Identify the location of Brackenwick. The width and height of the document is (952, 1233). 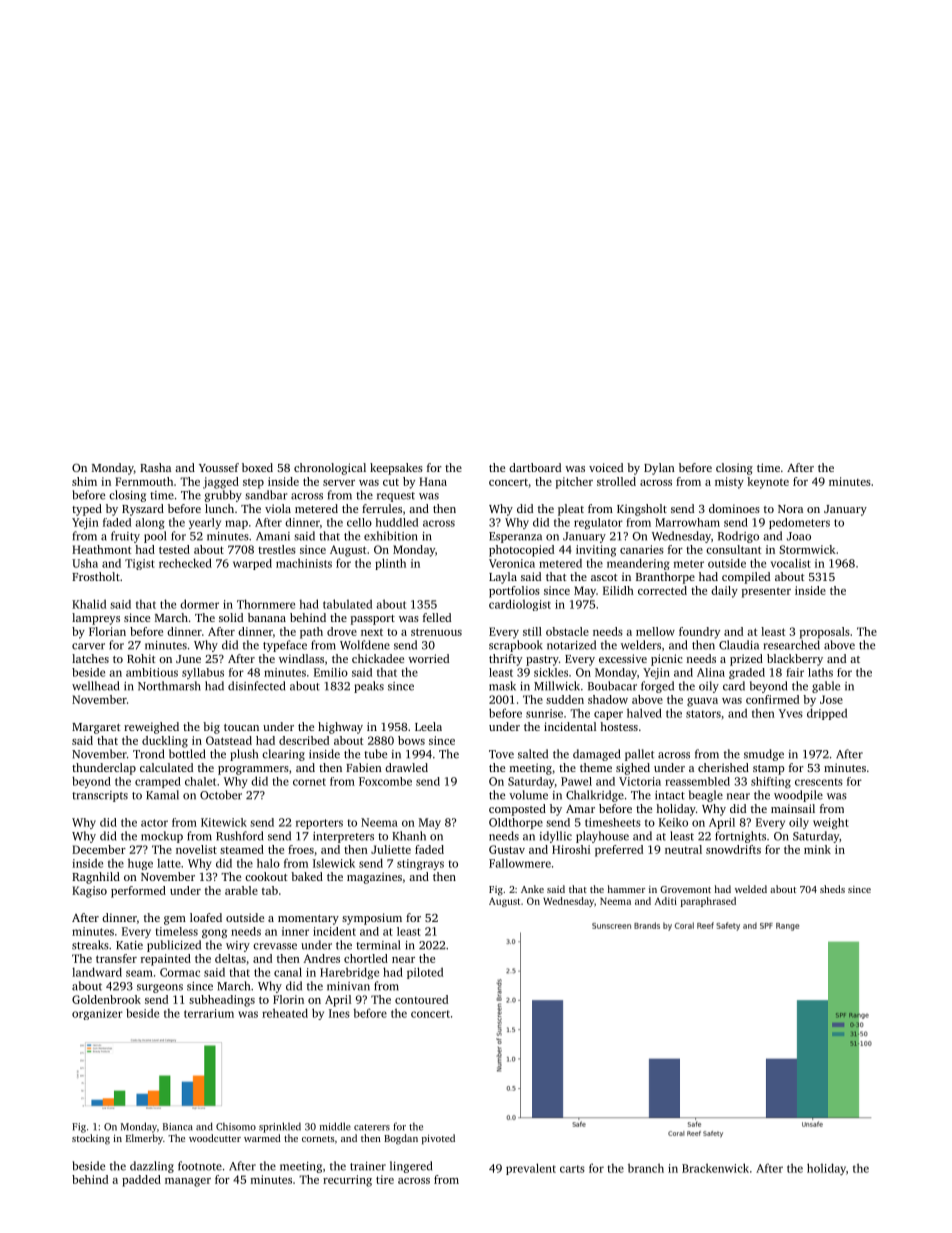
(715, 1168).
